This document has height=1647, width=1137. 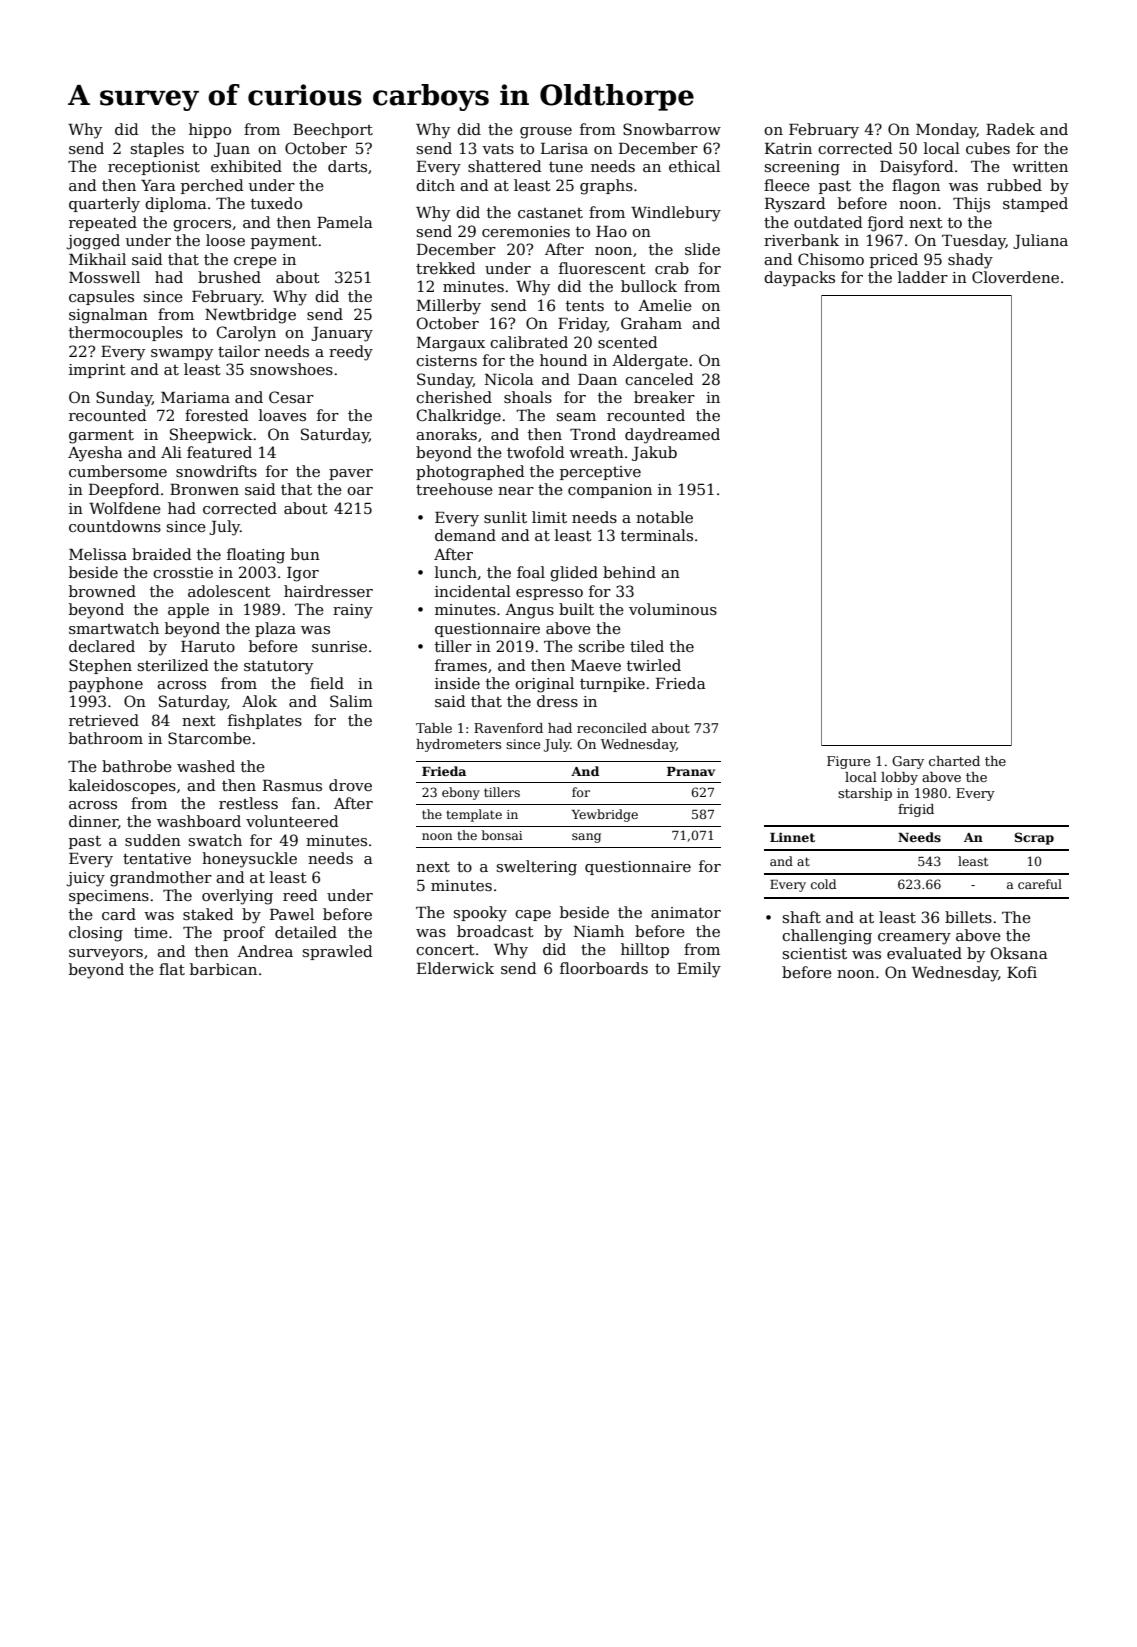 What do you see at coordinates (246, 166) in the document?
I see `exhibited` at bounding box center [246, 166].
